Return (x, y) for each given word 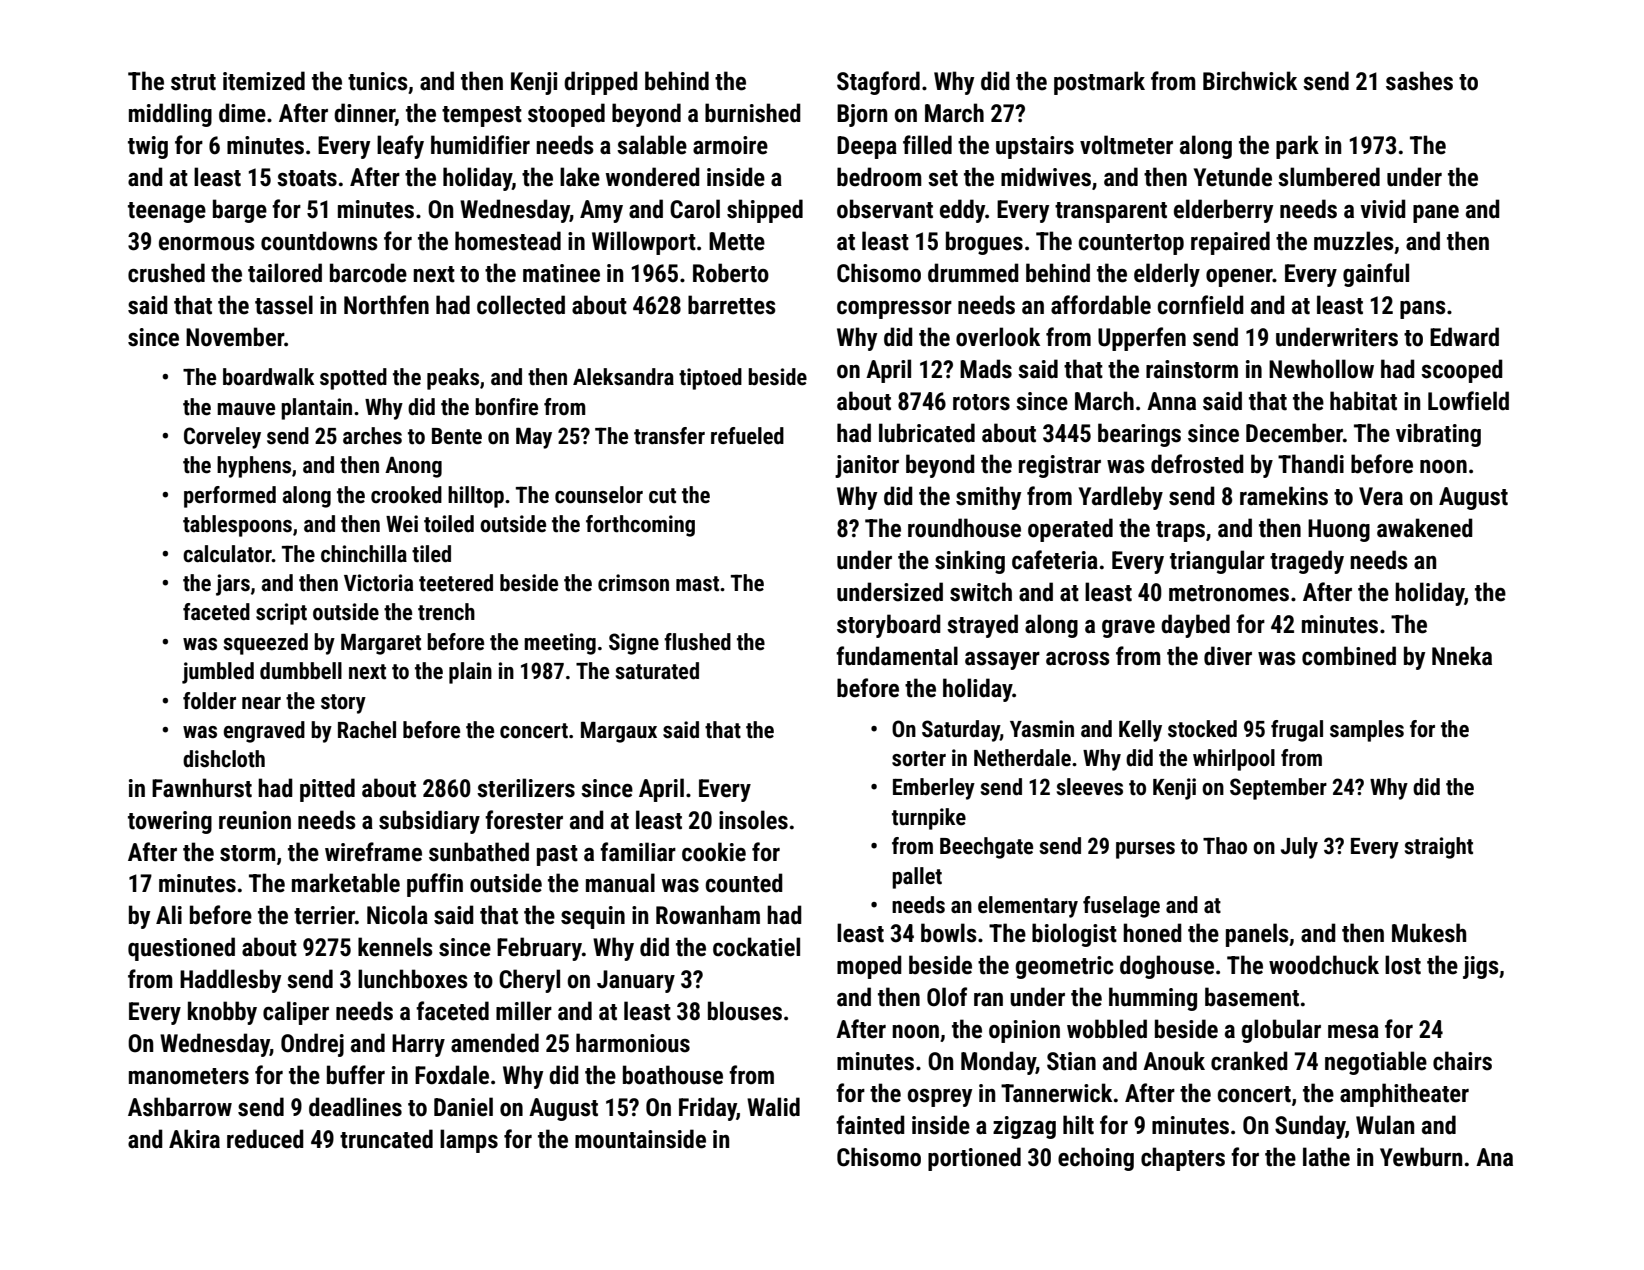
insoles (753, 820)
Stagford (878, 83)
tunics (378, 81)
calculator (227, 554)
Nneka (1462, 656)
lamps (469, 1141)
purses (1145, 850)
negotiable (1376, 1063)
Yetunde (1233, 177)
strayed (982, 626)
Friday (708, 1109)
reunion (255, 820)
